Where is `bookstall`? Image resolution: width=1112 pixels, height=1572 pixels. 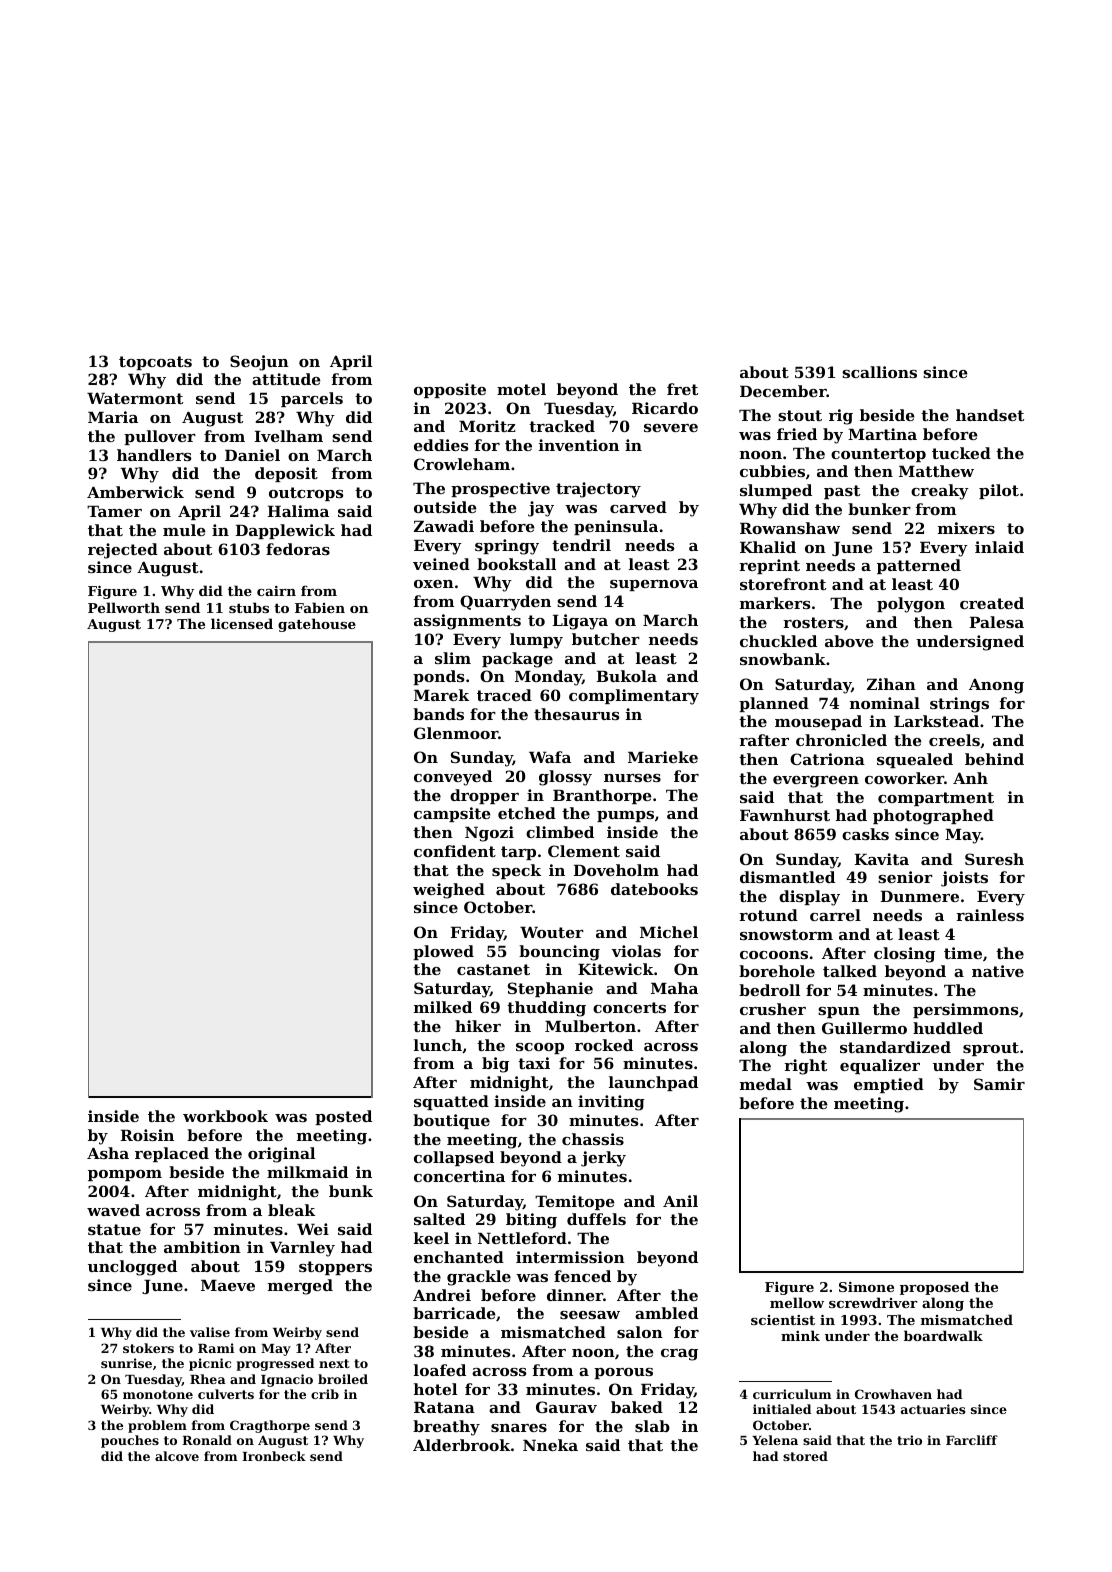 bookstall is located at coordinates (516, 564).
